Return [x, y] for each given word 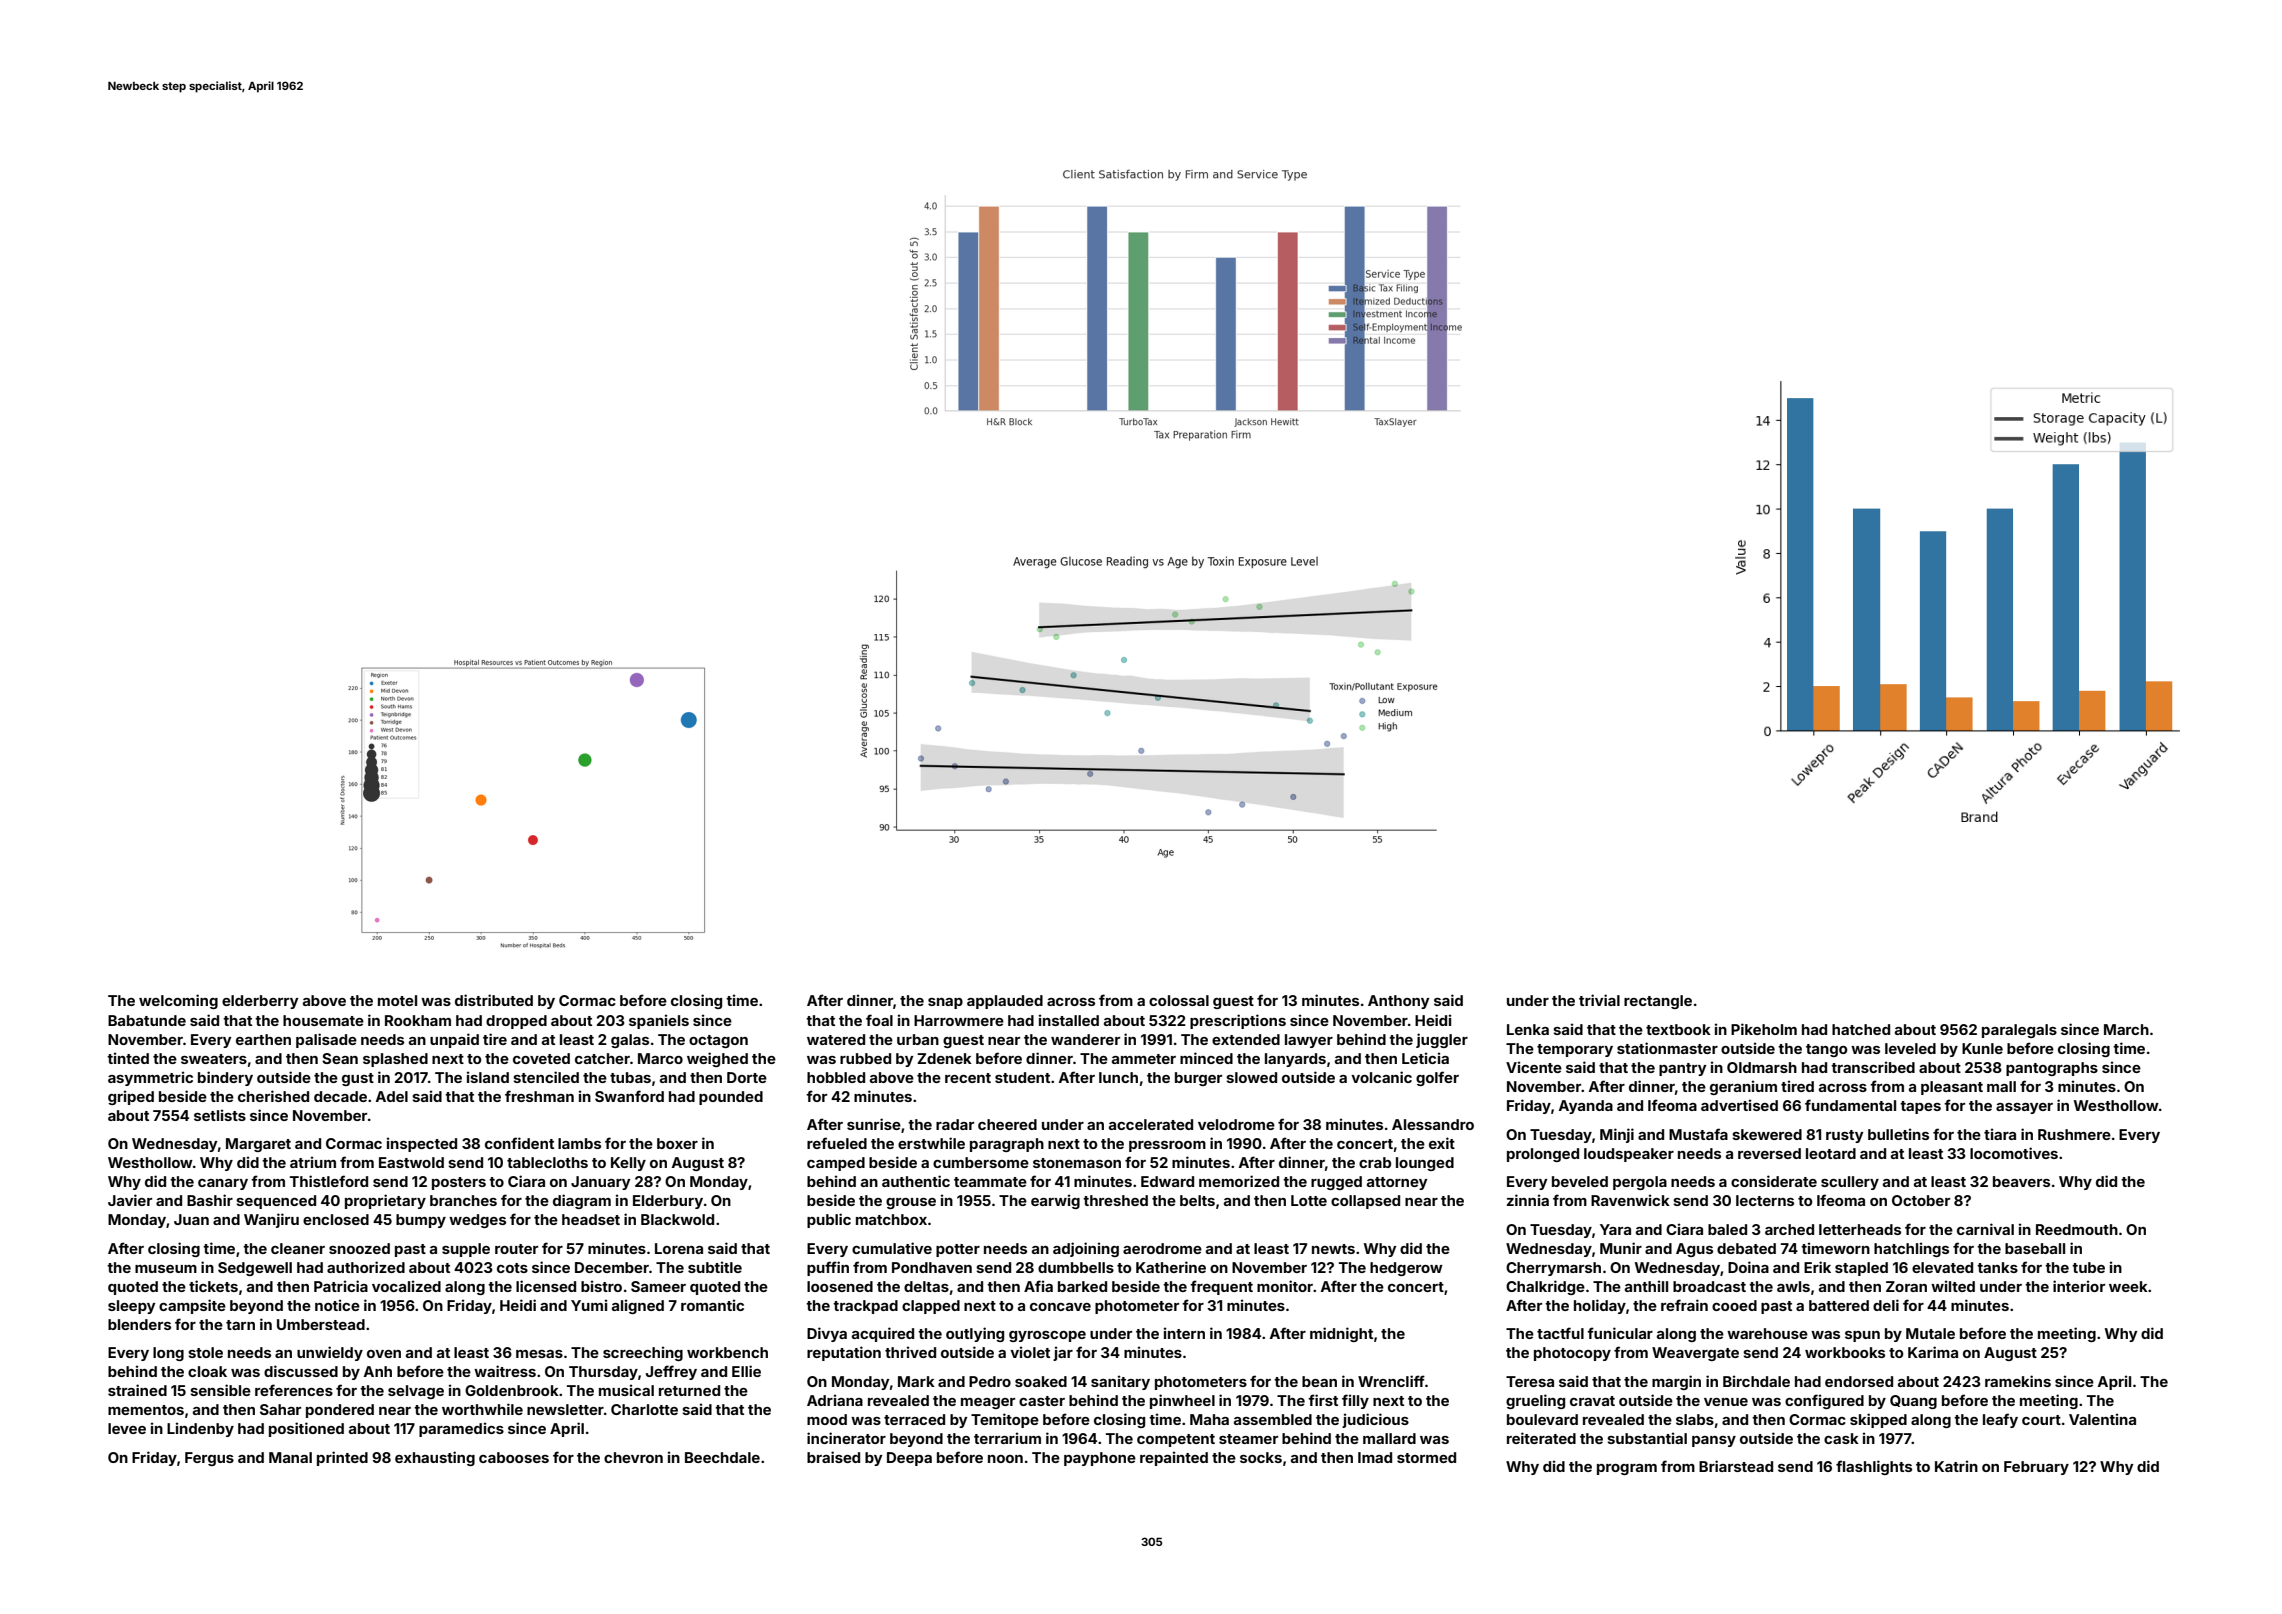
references [294, 1390]
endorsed [1859, 1381]
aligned [638, 1306]
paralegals [2019, 1031]
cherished [273, 1096]
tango [1827, 1050]
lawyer [1309, 1041]
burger [1198, 1079]
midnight [1341, 1334]
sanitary [1120, 1382]
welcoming [178, 1001]
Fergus [209, 1459]
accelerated [1151, 1124]
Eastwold [411, 1162]
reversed [1769, 1153]
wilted [1953, 1286]
